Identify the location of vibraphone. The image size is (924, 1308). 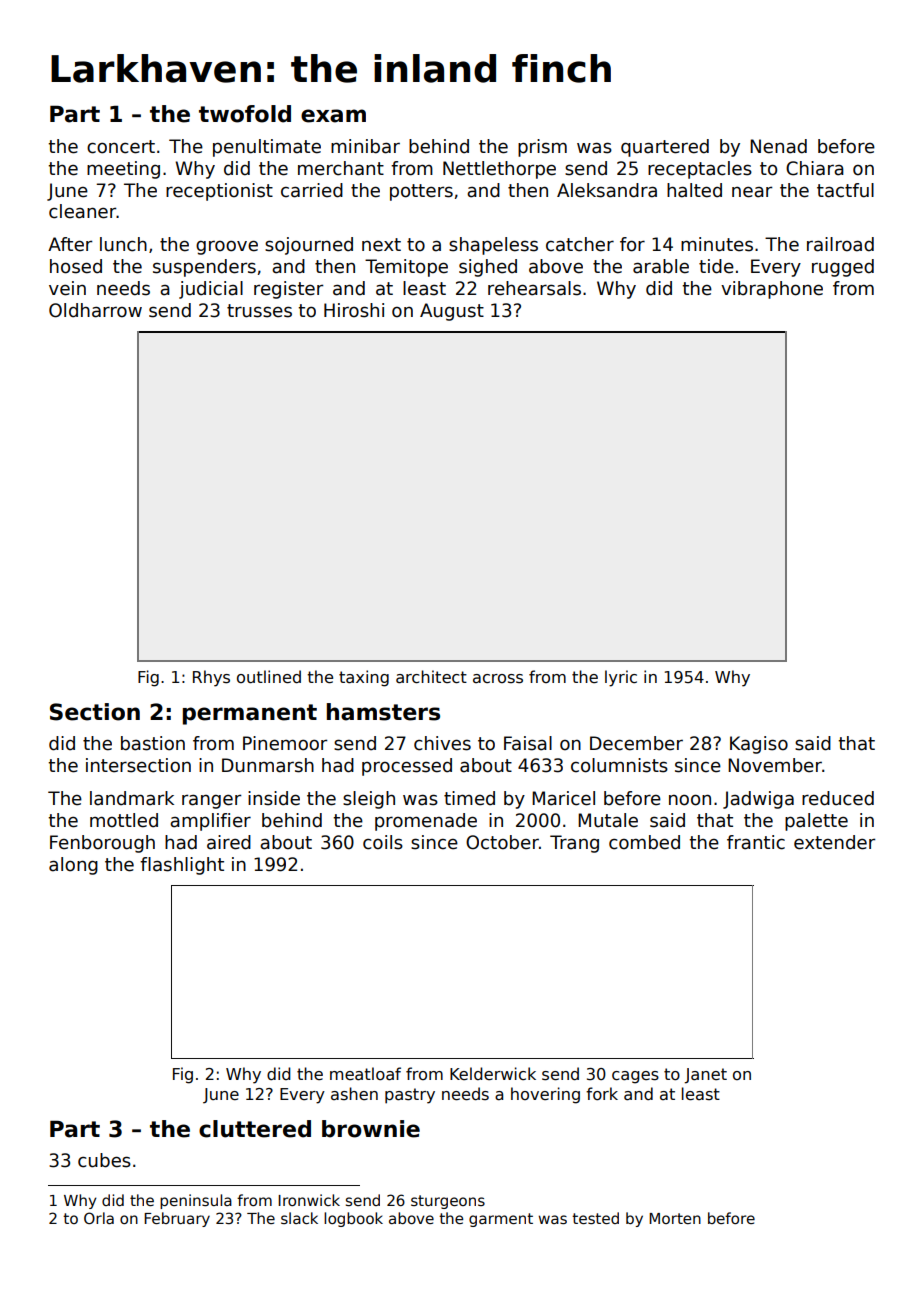
(772, 290).
